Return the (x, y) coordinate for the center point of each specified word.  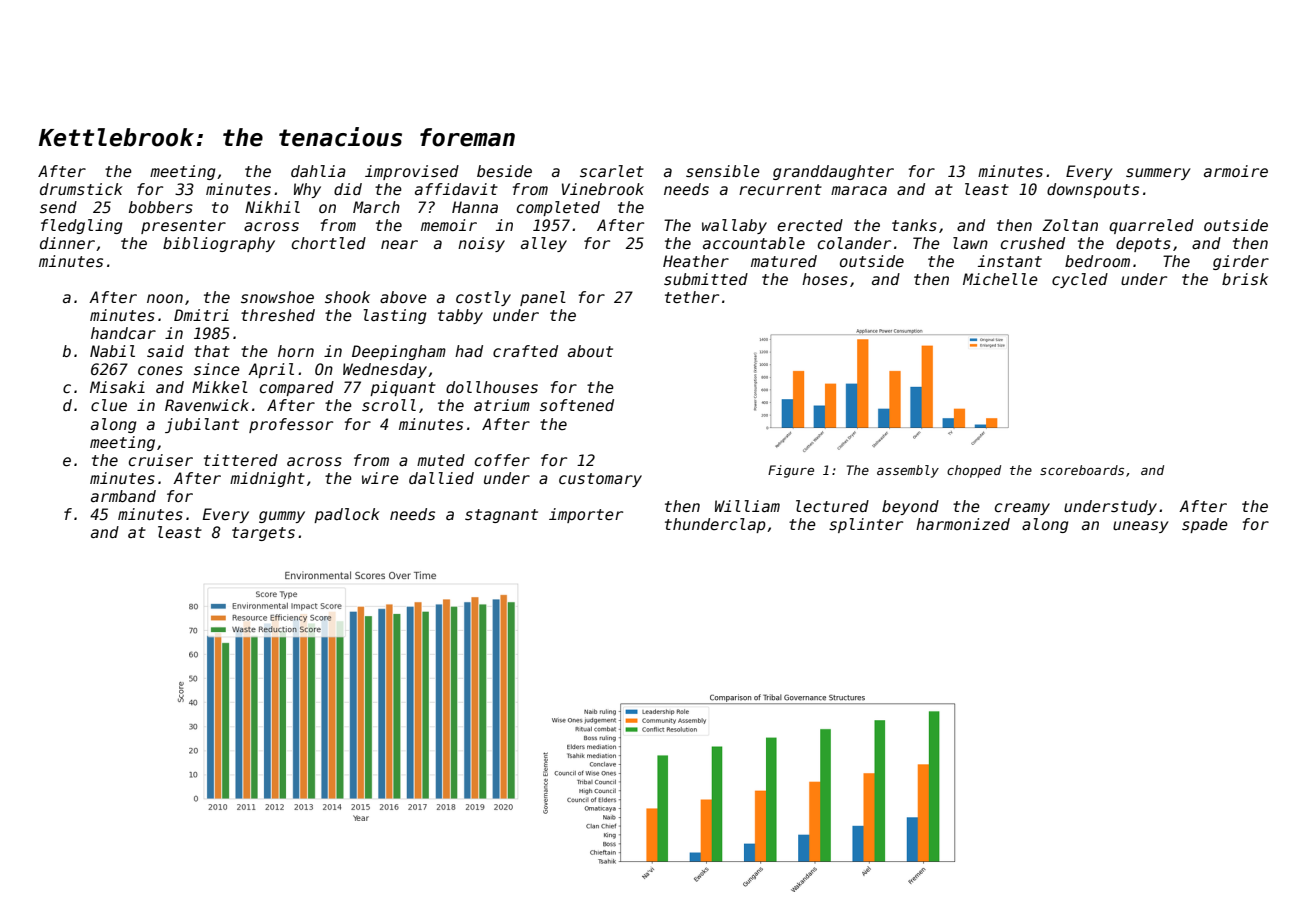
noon (165, 298)
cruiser (161, 460)
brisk (1245, 279)
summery (1158, 174)
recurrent (780, 189)
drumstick (81, 189)
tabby (460, 316)
